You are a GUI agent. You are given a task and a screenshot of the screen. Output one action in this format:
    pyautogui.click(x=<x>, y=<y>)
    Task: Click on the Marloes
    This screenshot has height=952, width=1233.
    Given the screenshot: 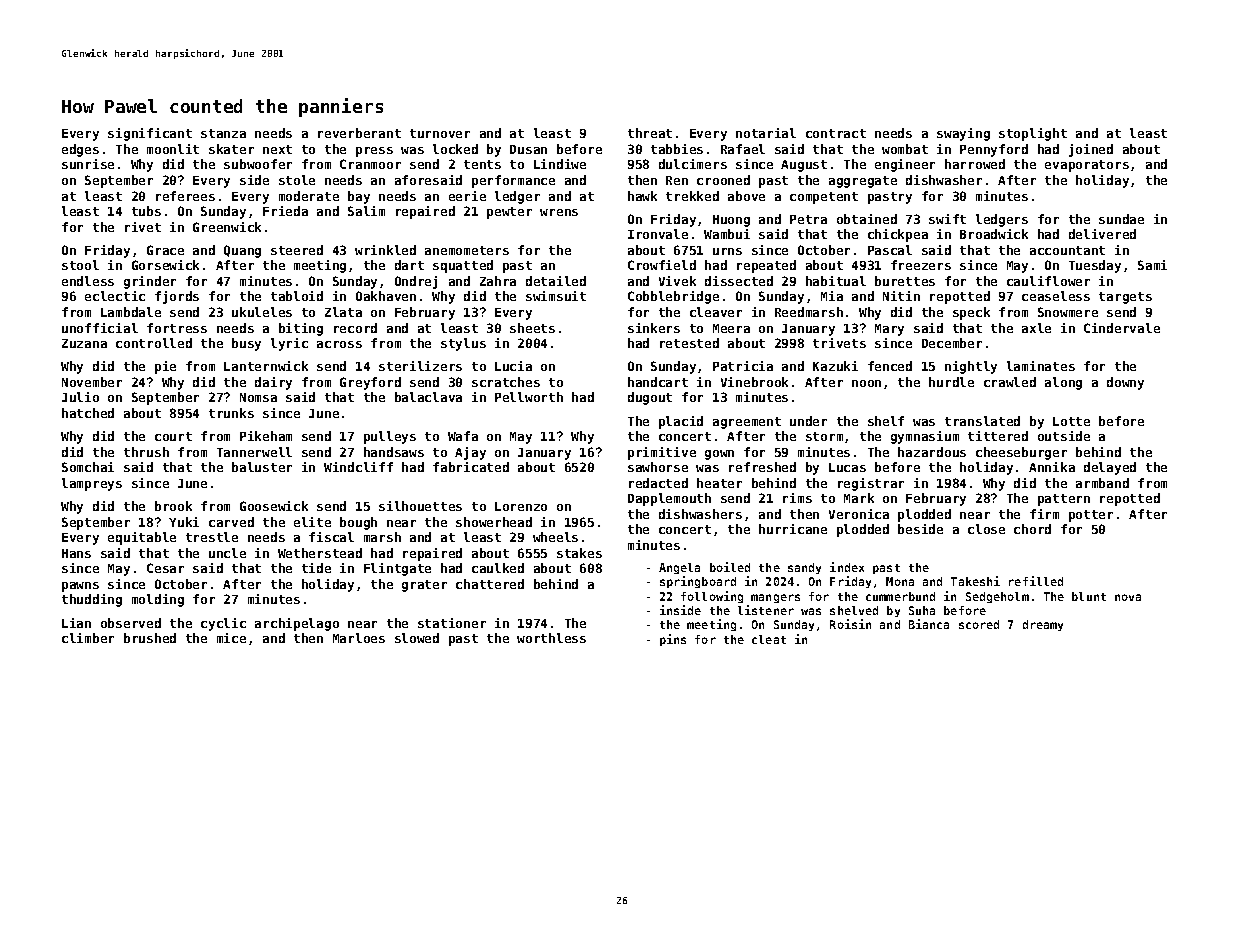 What is the action you would take?
    pyautogui.click(x=359, y=638)
